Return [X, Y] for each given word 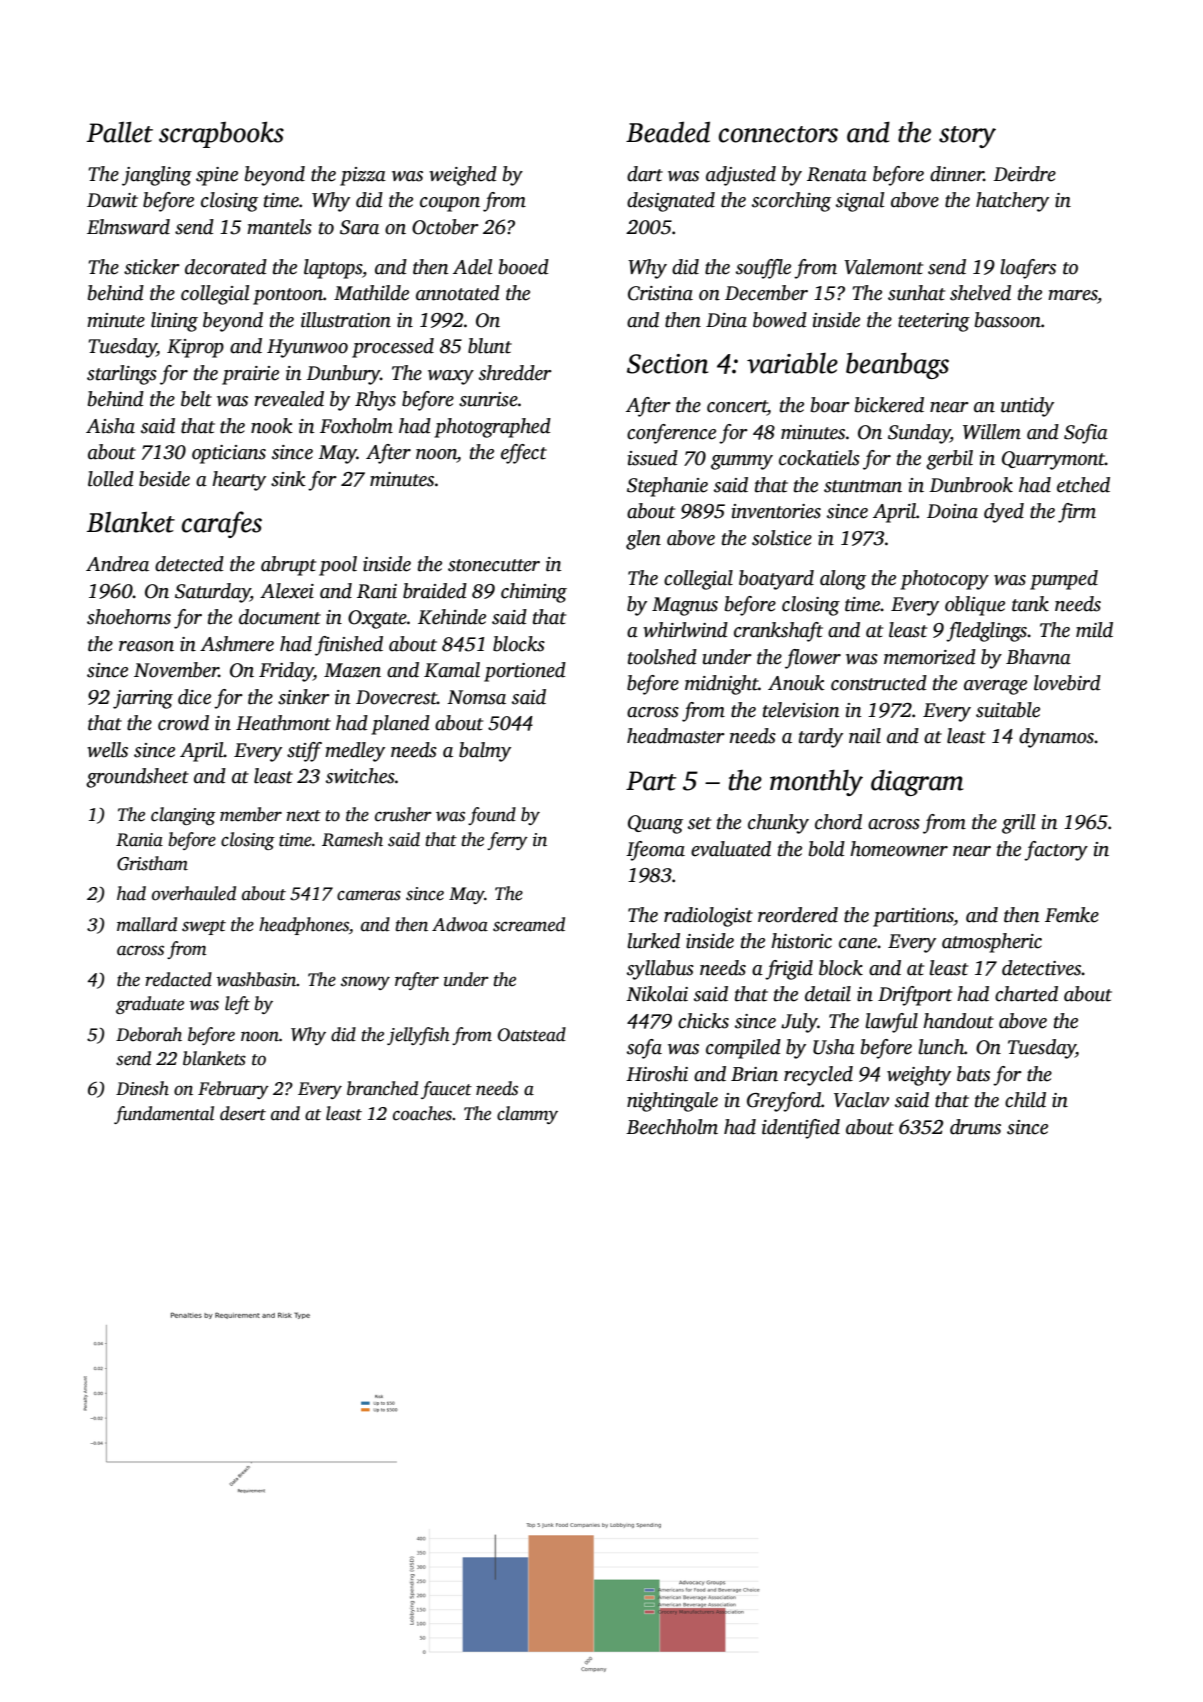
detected [189, 564]
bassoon [1008, 320]
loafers [1028, 269]
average [995, 687]
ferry [507, 841]
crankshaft [778, 632]
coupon [450, 204]
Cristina [660, 293]
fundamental [164, 1115]
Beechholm [672, 1127]
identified [801, 1129]
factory [1056, 851]
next [304, 816]
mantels [279, 227]
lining [174, 322]
